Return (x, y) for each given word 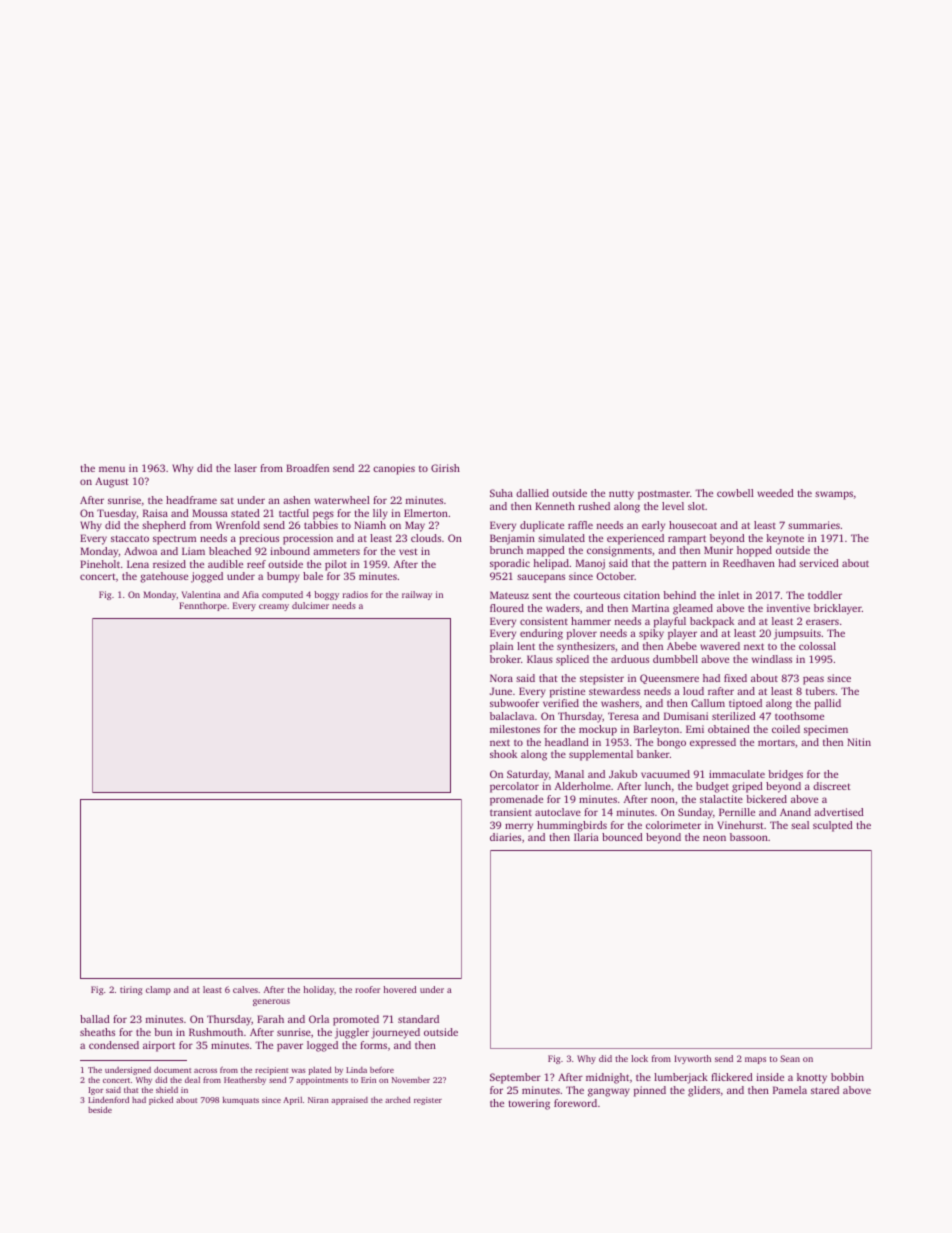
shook (503, 754)
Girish (445, 468)
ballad (95, 1019)
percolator (514, 787)
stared (825, 1090)
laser (245, 468)
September (515, 1078)
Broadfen (307, 468)
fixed (735, 678)
